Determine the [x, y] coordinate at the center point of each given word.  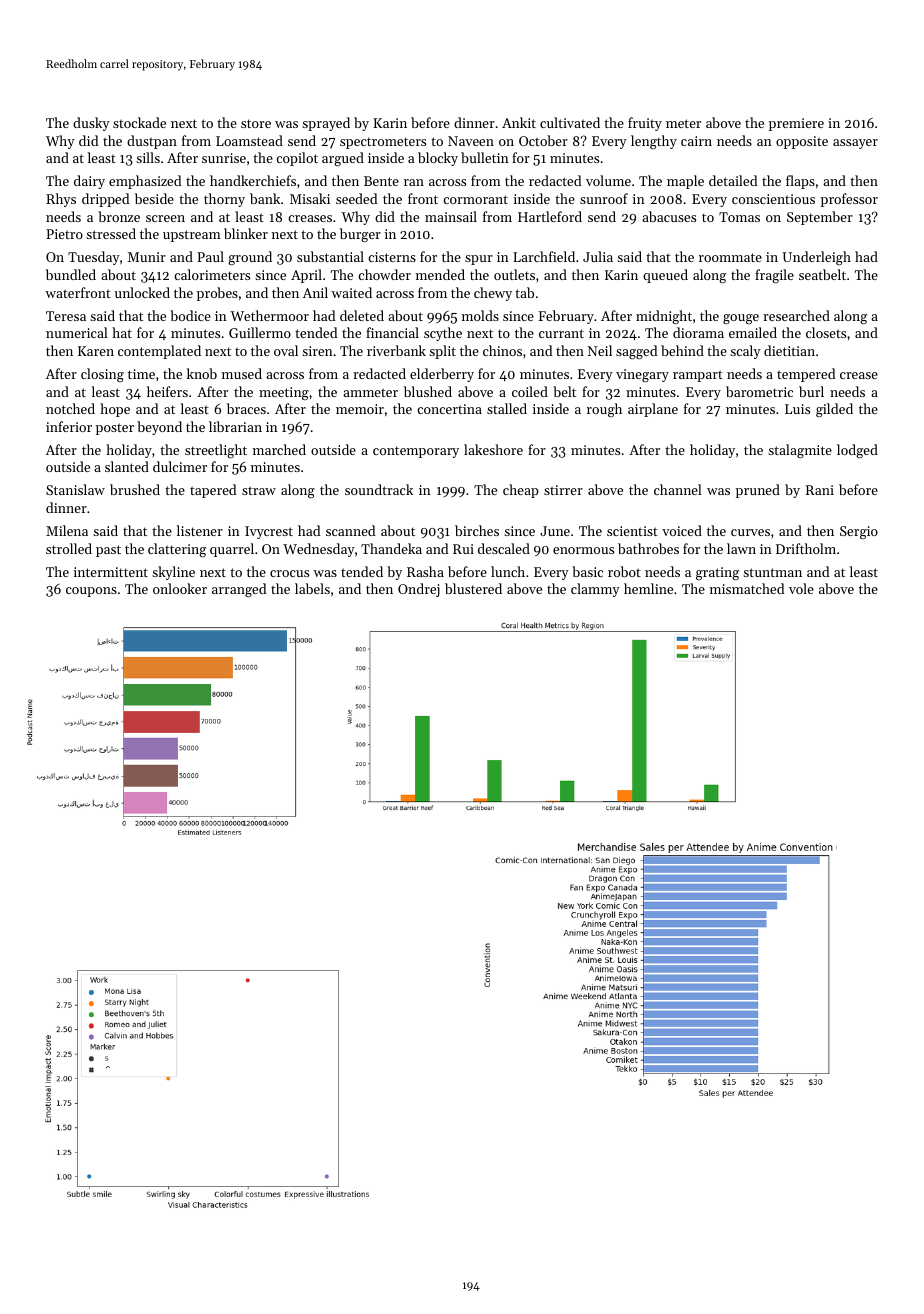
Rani [820, 490]
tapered [213, 491]
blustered [473, 588]
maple [685, 182]
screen [165, 218]
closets [826, 332]
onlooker [180, 588]
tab [524, 292]
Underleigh [816, 258]
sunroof [604, 198]
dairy [89, 182]
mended [440, 274]
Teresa [66, 316]
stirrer [563, 490]
